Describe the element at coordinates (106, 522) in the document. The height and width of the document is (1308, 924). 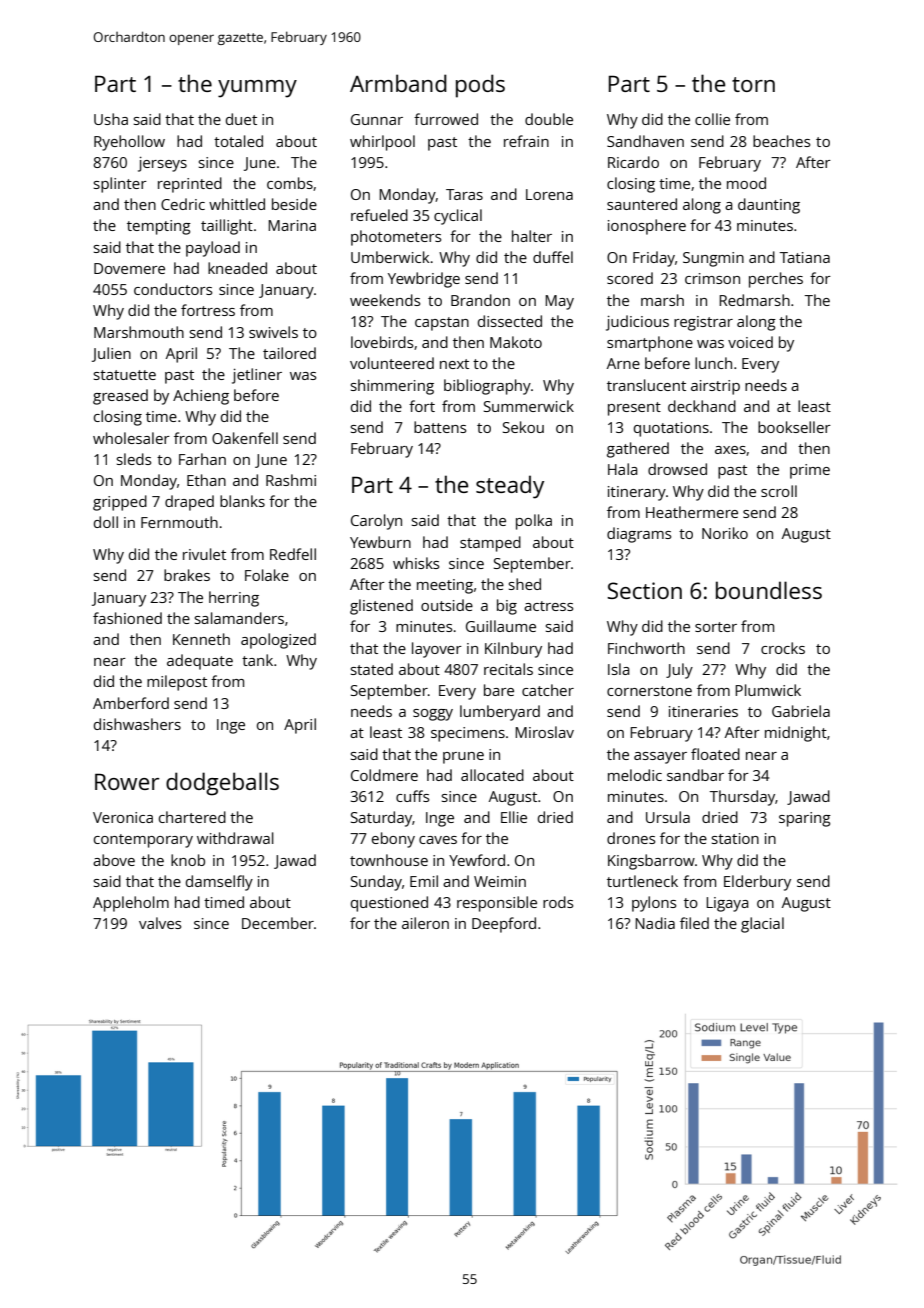
I see `doll` at that location.
